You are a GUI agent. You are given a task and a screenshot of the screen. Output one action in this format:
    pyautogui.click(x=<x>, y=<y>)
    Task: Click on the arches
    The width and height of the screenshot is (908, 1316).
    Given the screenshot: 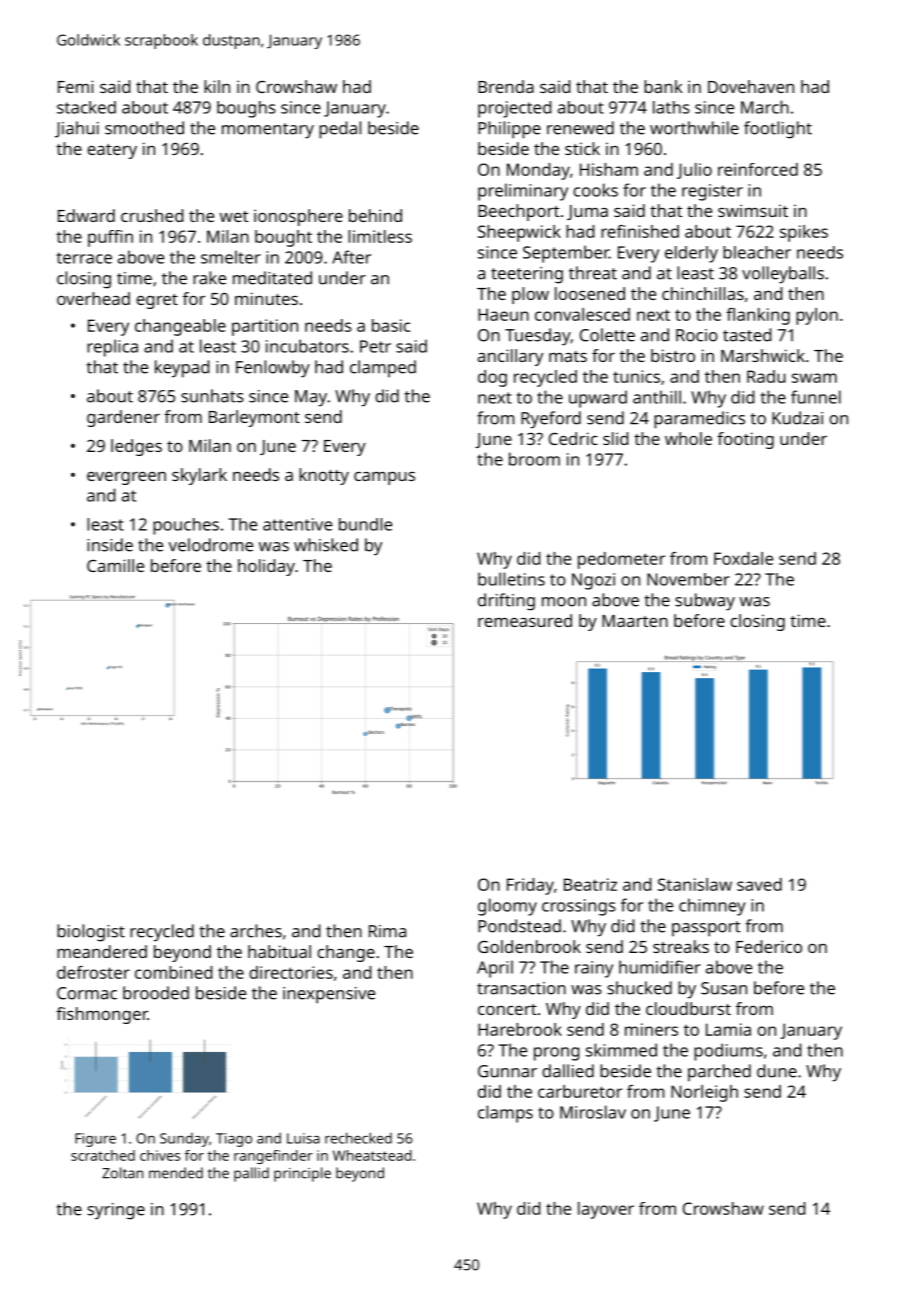 What is the action you would take?
    pyautogui.click(x=256, y=931)
